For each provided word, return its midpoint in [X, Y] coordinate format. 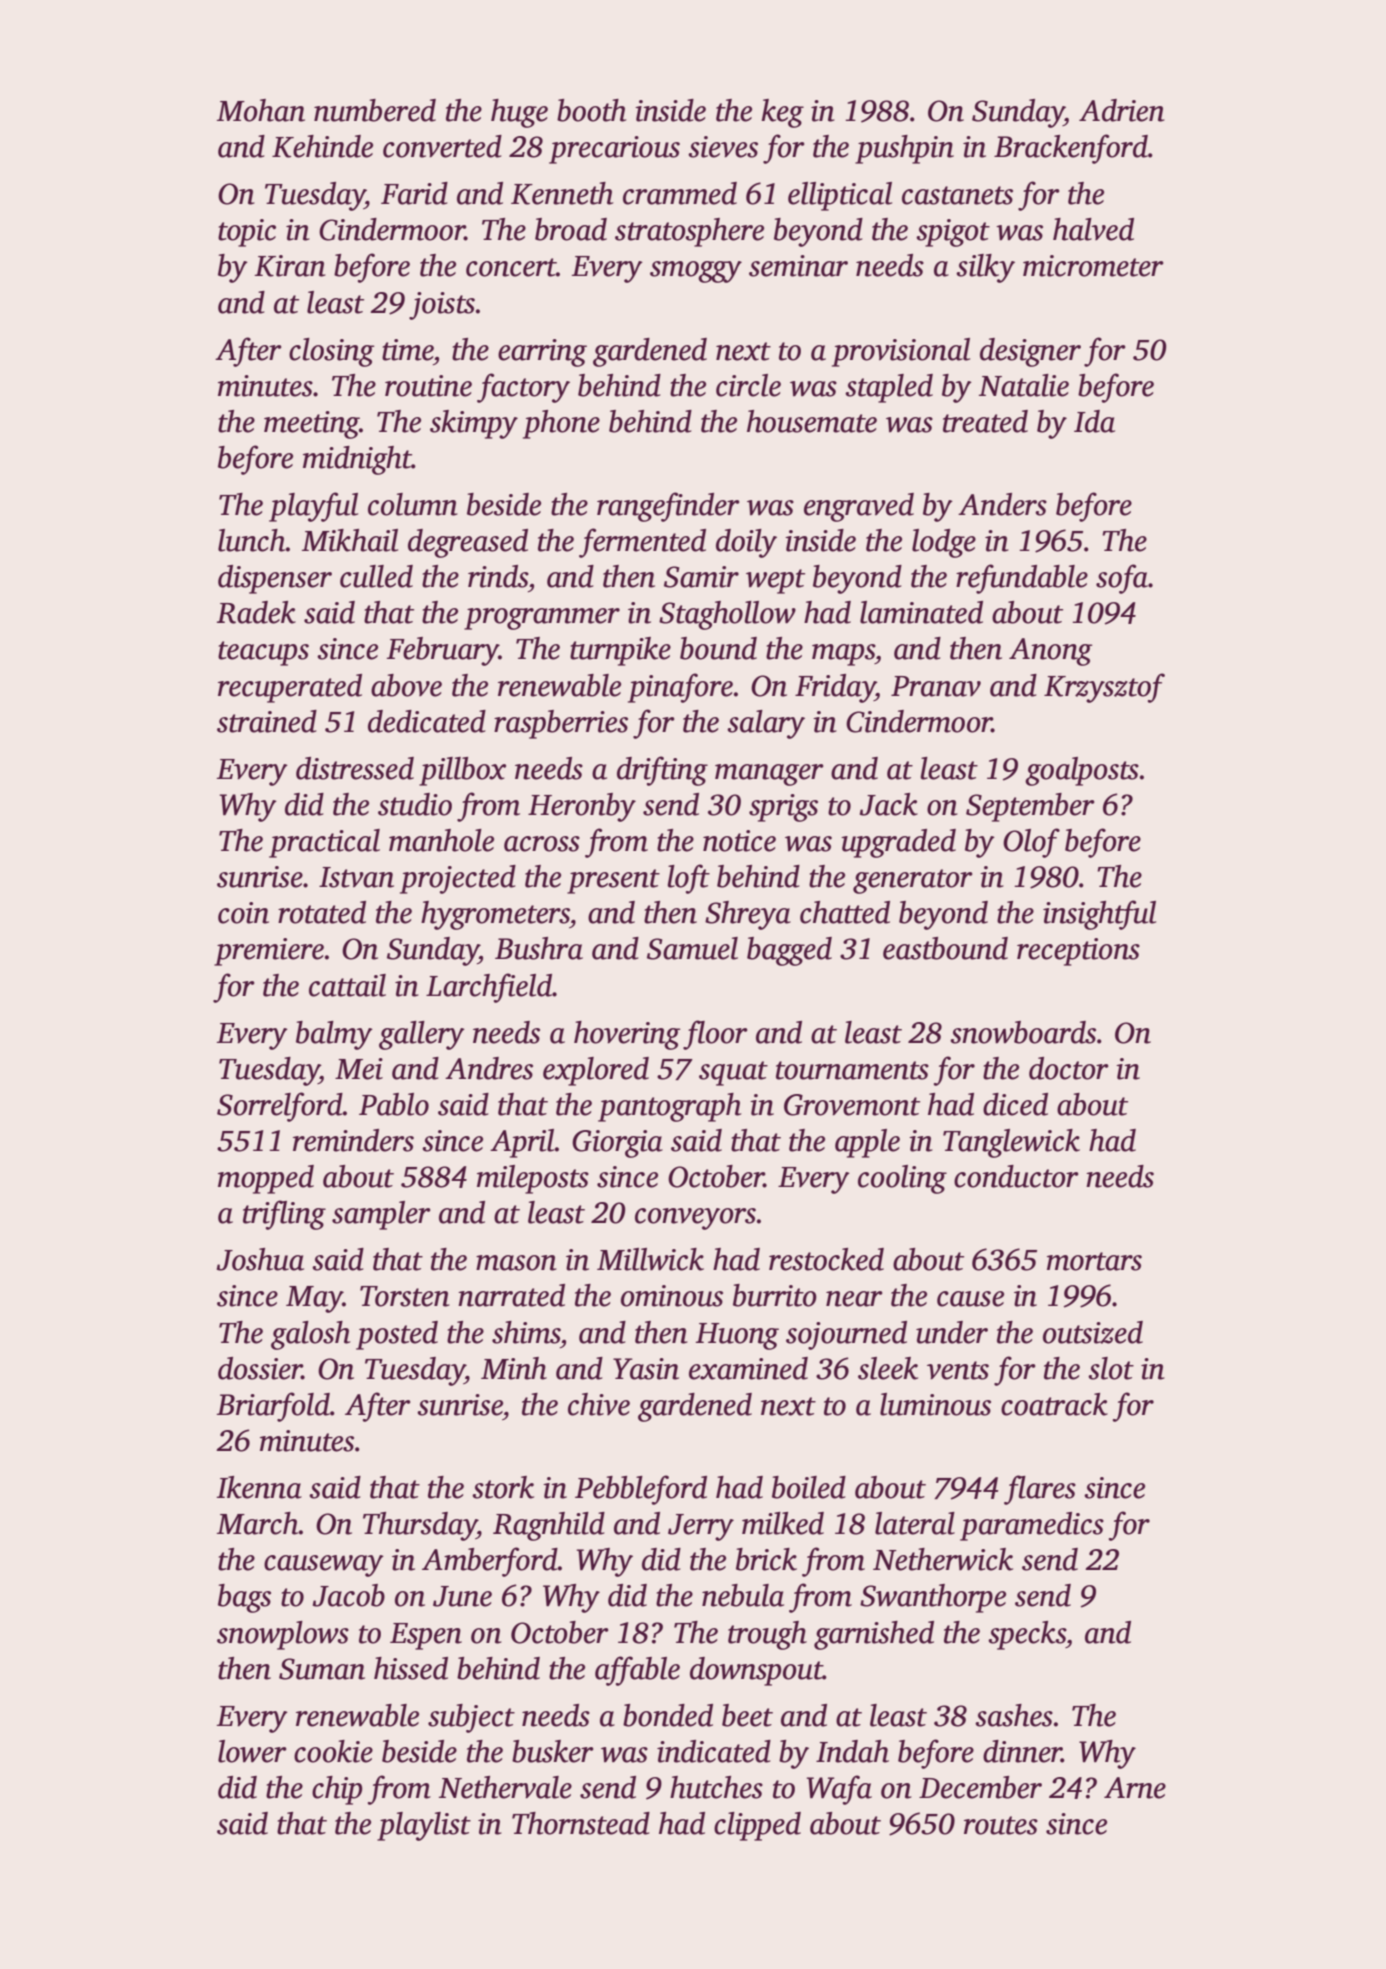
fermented [642, 543]
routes [1001, 1825]
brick [766, 1559]
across [542, 844]
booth [591, 110]
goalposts [1082, 771]
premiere [269, 952]
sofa [1122, 579]
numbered [375, 110]
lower [252, 1751]
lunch [252, 540]
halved [1093, 229]
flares [1040, 1490]
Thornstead [581, 1823]
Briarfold [273, 1407]
